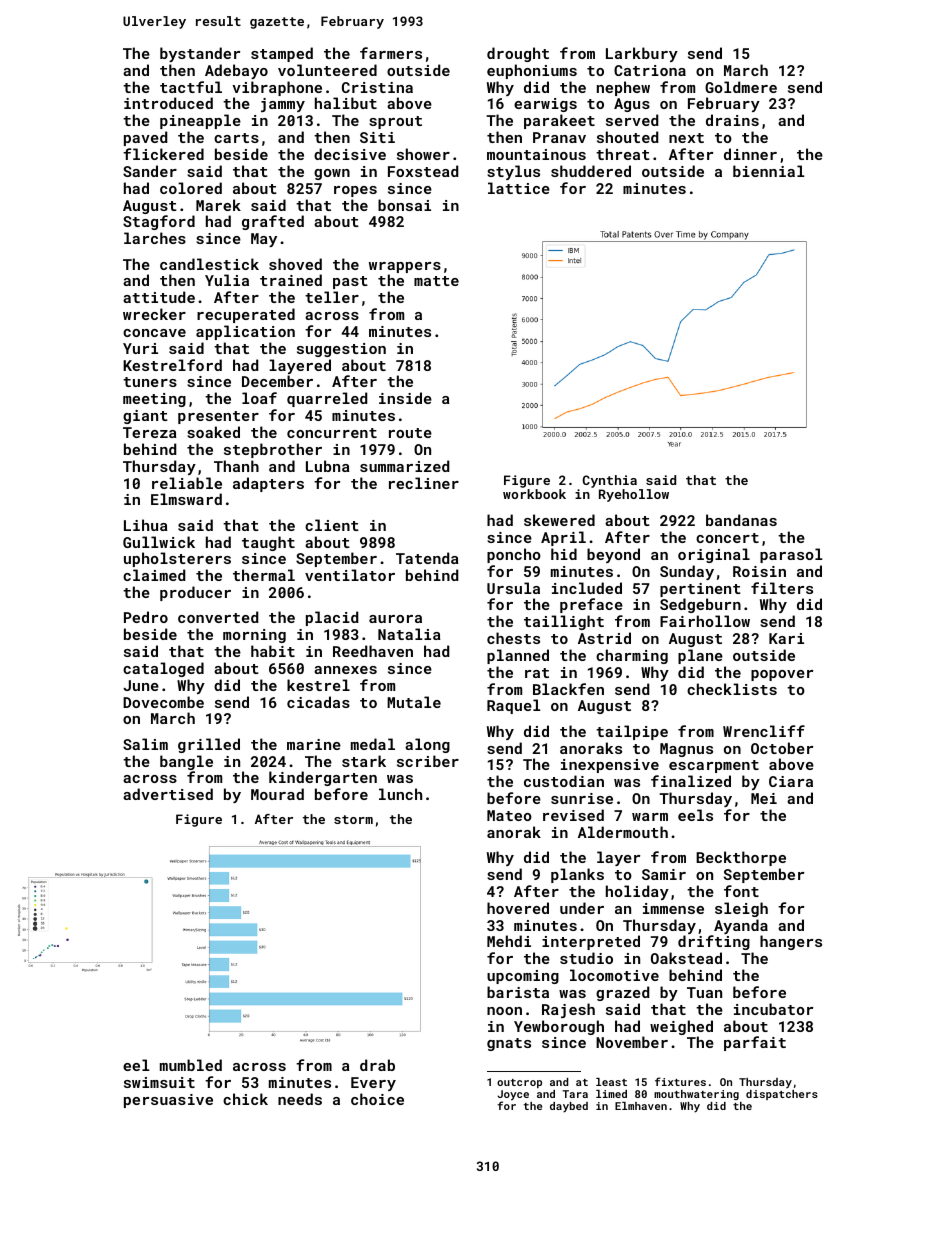 Image resolution: width=952 pixels, height=1233 pixels. Describe the element at coordinates (642, 54) in the screenshot. I see `Larkbury` at that location.
